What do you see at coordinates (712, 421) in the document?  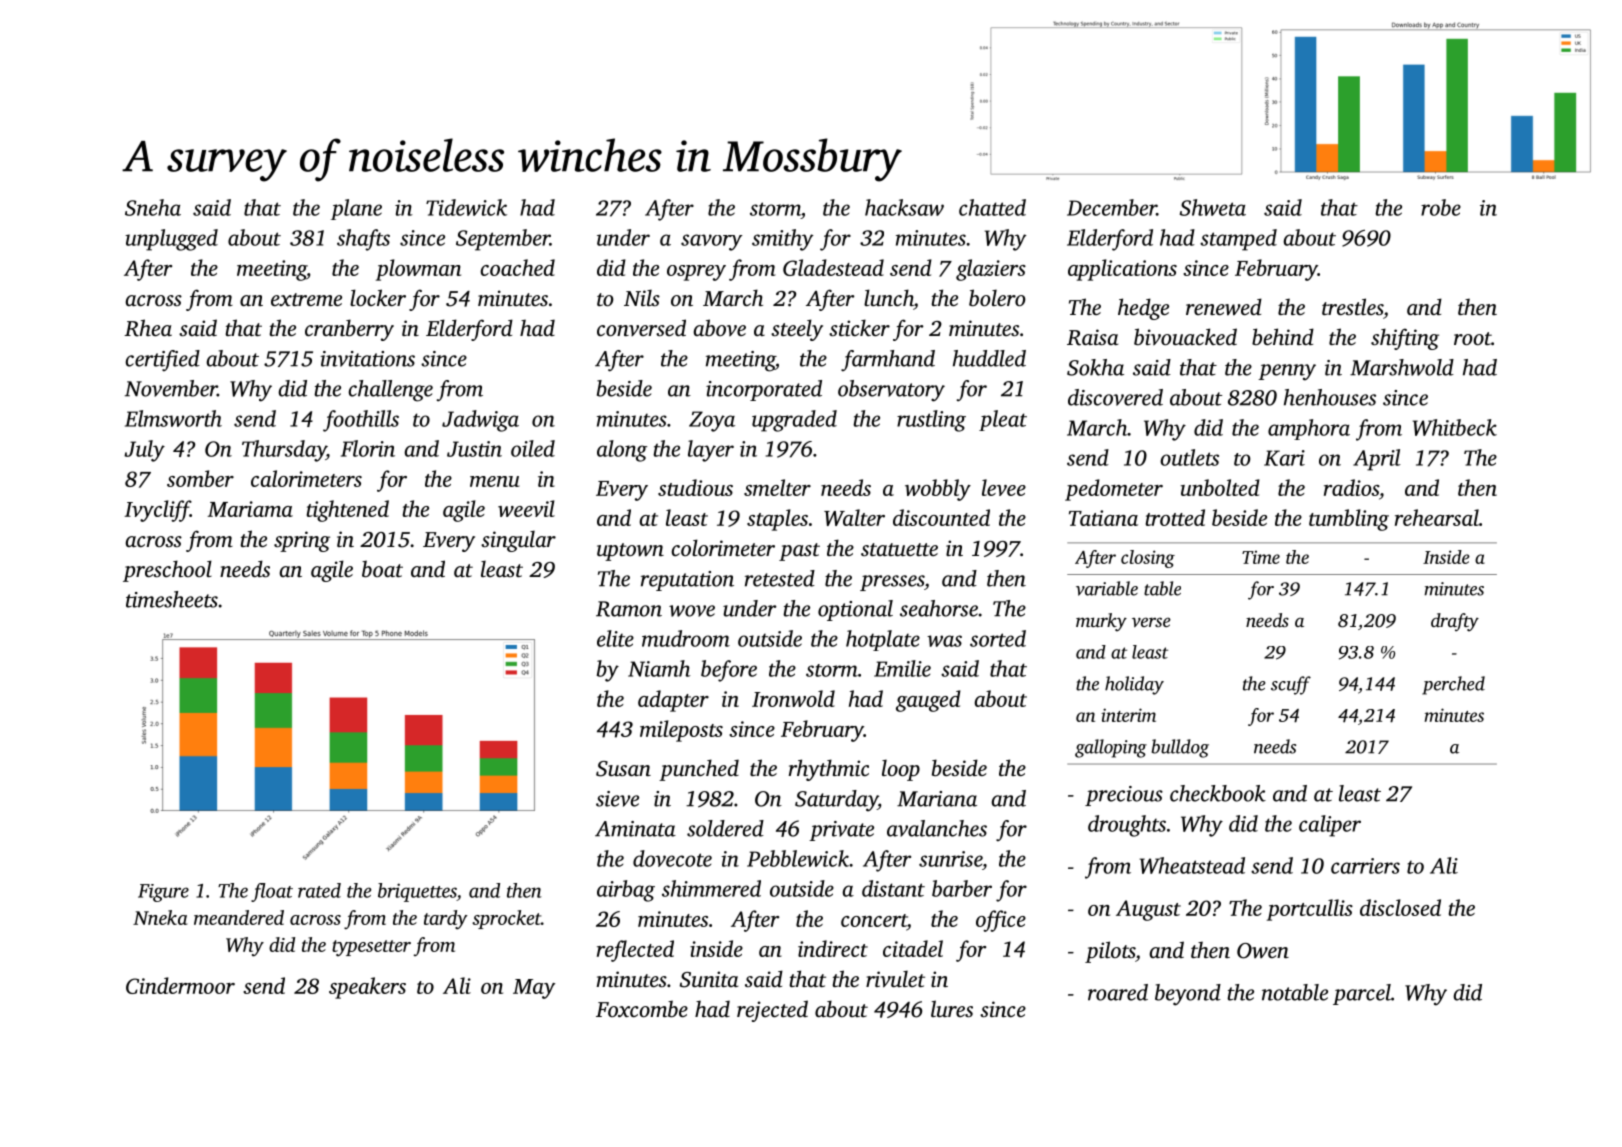 I see `Zoya` at bounding box center [712, 421].
